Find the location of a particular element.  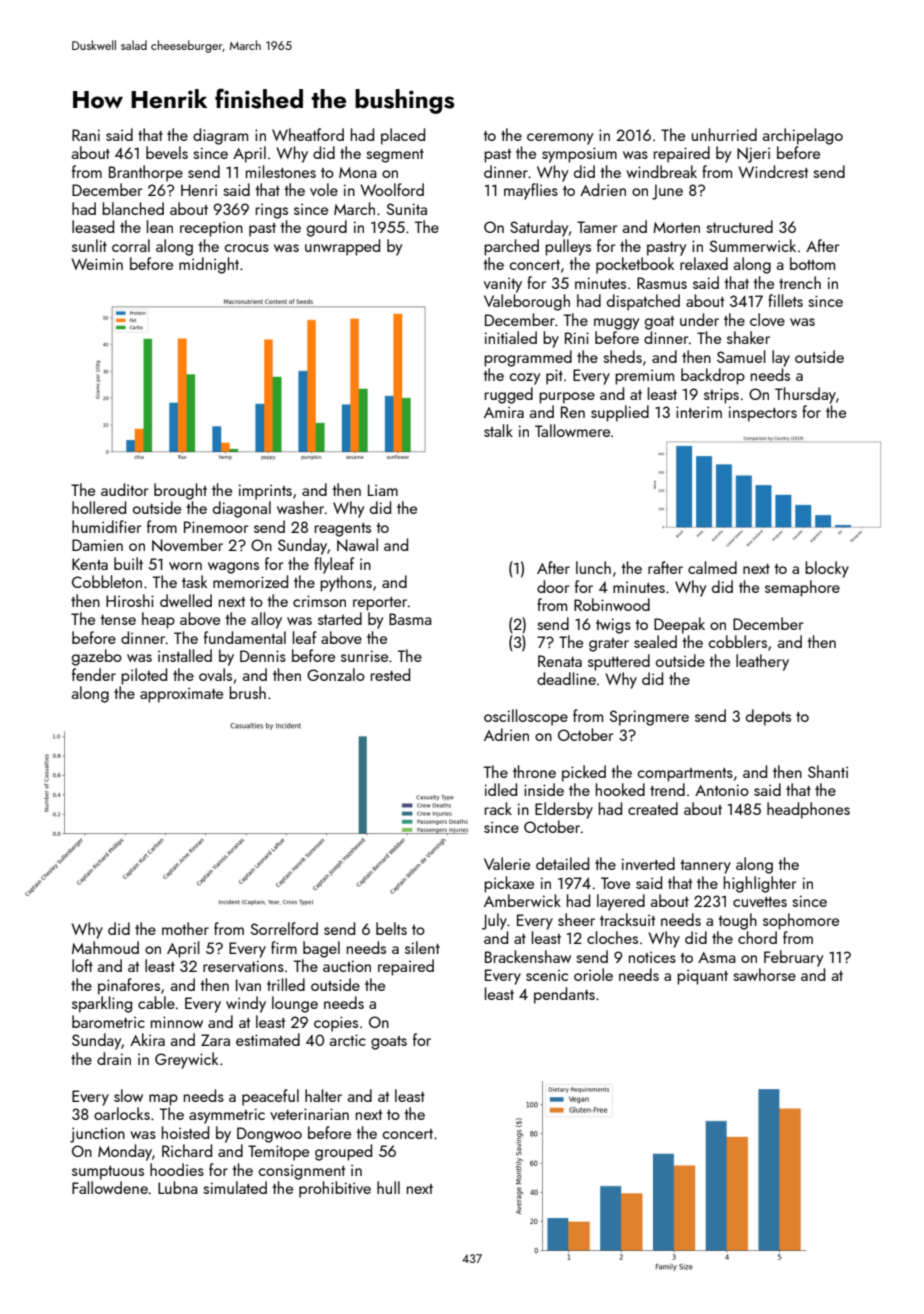

tannery is located at coordinates (706, 867).
